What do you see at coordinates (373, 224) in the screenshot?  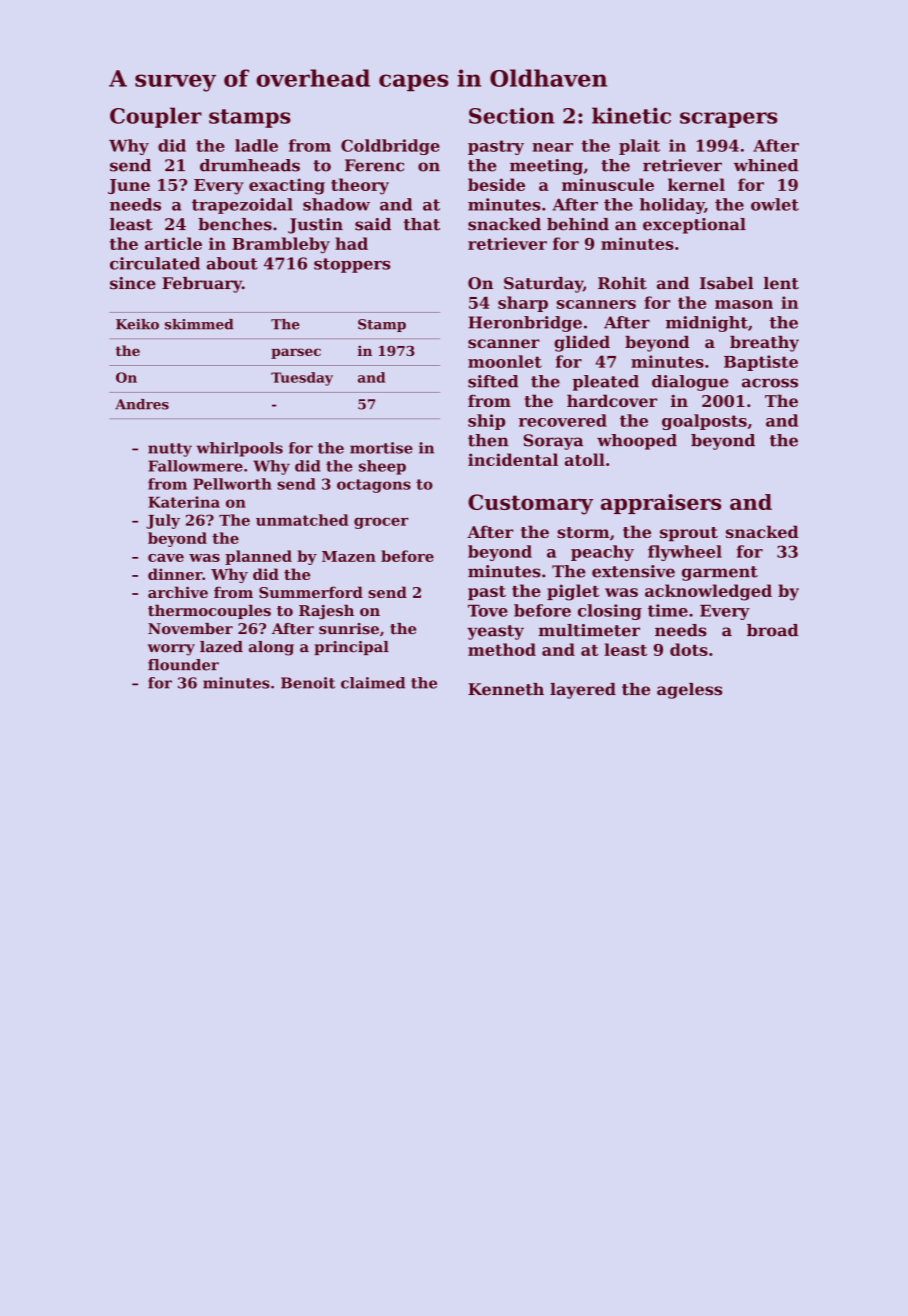 I see `said` at bounding box center [373, 224].
